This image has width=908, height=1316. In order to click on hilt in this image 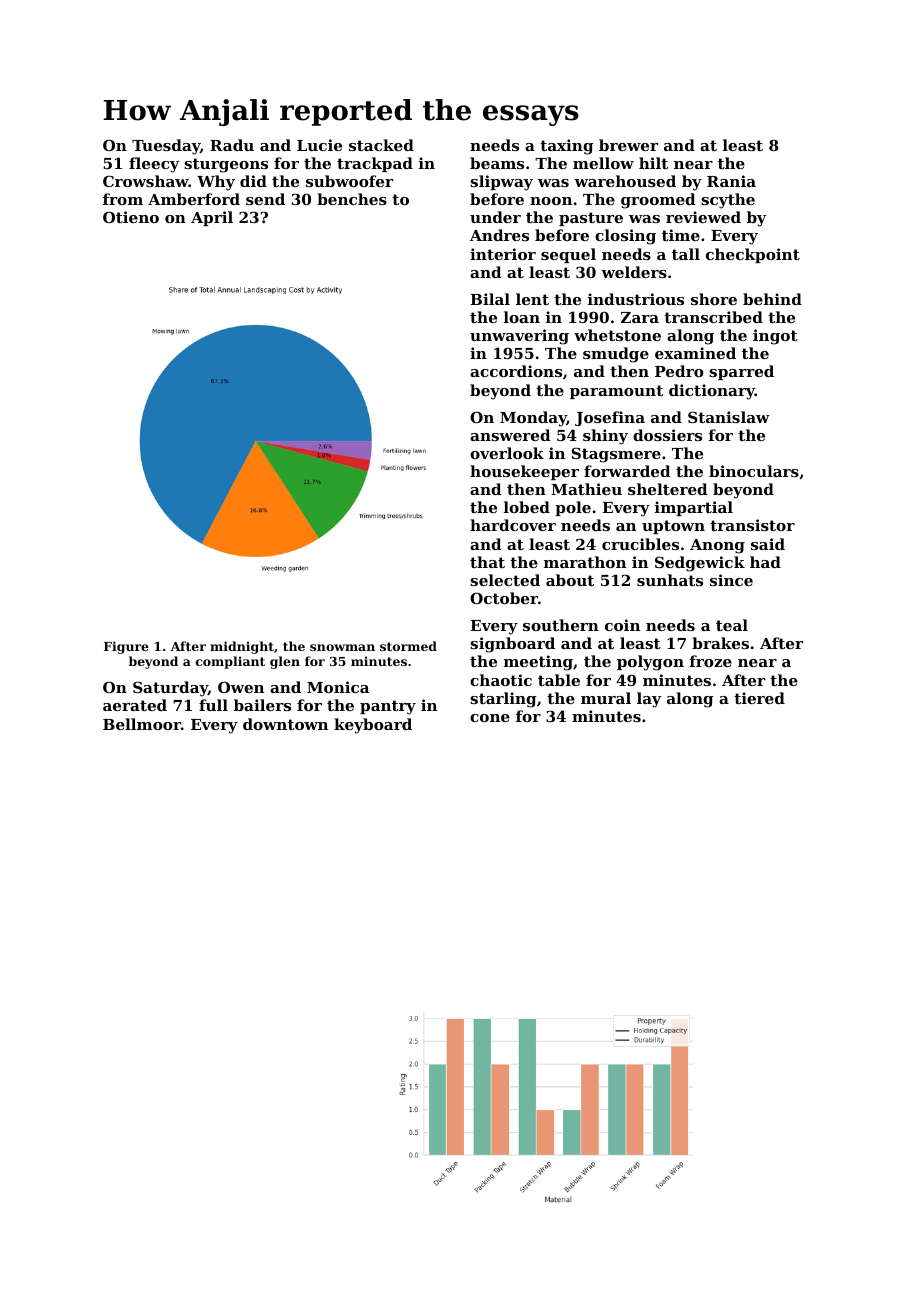, I will do `click(653, 163)`.
